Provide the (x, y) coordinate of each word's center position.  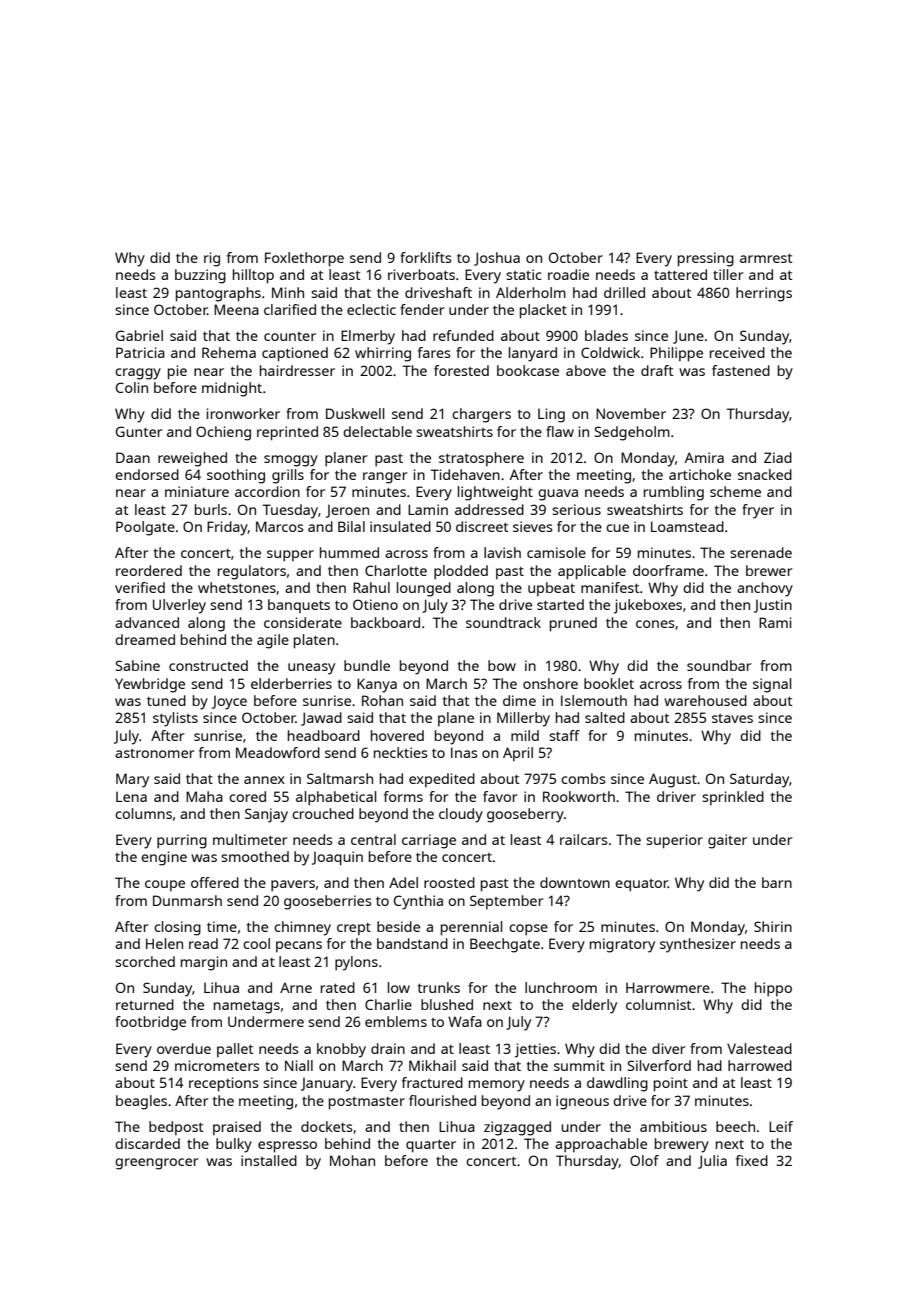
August (673, 780)
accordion (267, 491)
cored (247, 796)
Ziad (778, 457)
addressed (489, 509)
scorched (145, 961)
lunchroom (561, 987)
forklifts (426, 257)
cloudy (461, 815)
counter (290, 336)
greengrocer (156, 1164)
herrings (764, 294)
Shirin (773, 926)
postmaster (367, 1103)
